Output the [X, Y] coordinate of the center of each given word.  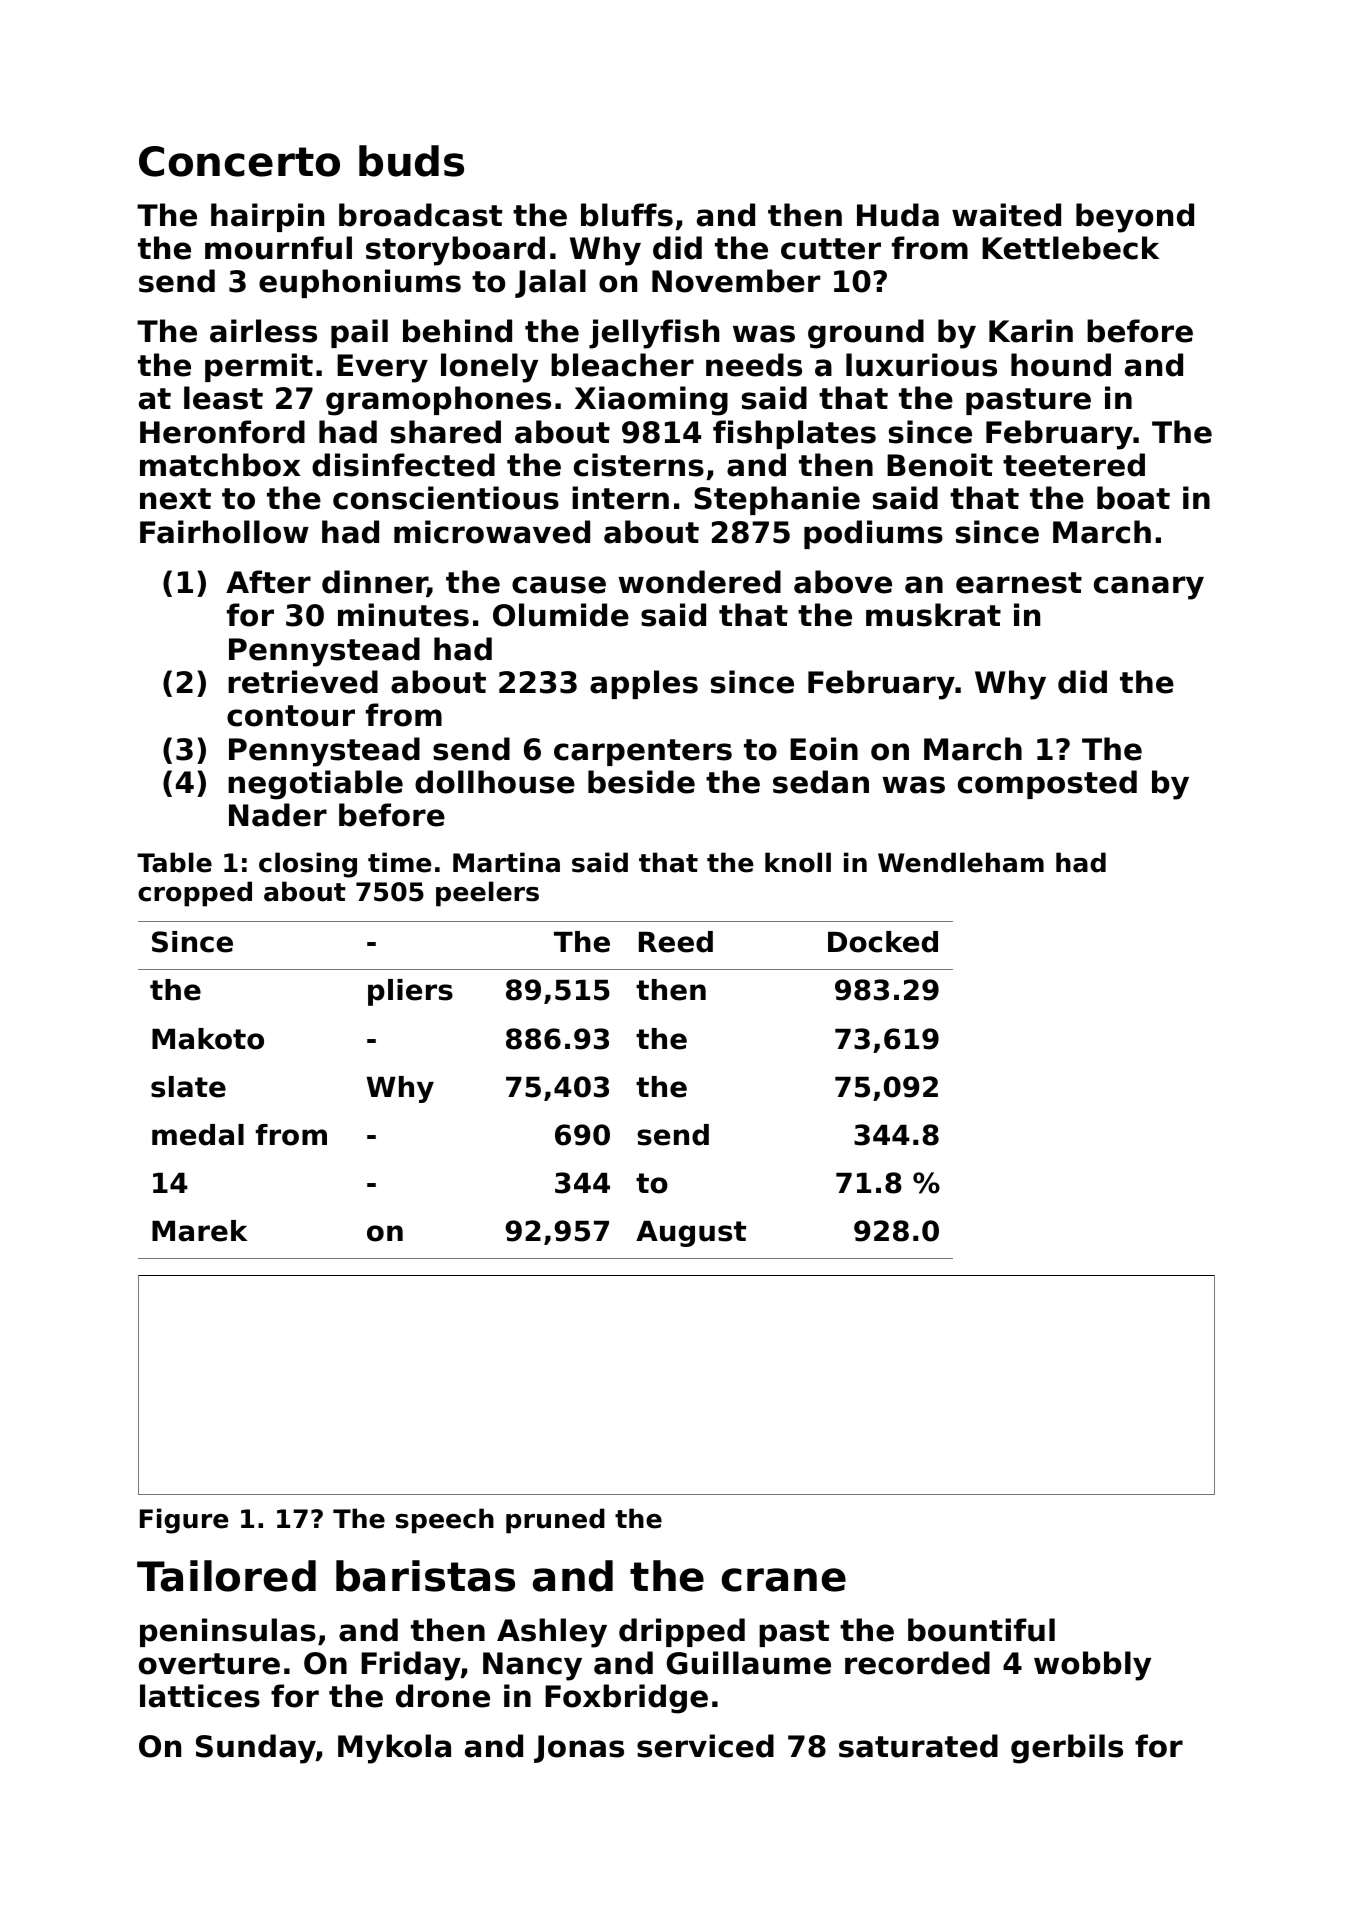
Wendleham [961, 862]
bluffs [627, 215]
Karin [1031, 331]
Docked [883, 942]
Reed [676, 942]
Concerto [239, 161]
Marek [200, 1231]
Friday [411, 1666]
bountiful [981, 1630]
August [691, 1234]
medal [198, 1135]
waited [1006, 215]
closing [308, 865]
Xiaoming [651, 401]
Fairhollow [224, 532]
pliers [410, 992]
